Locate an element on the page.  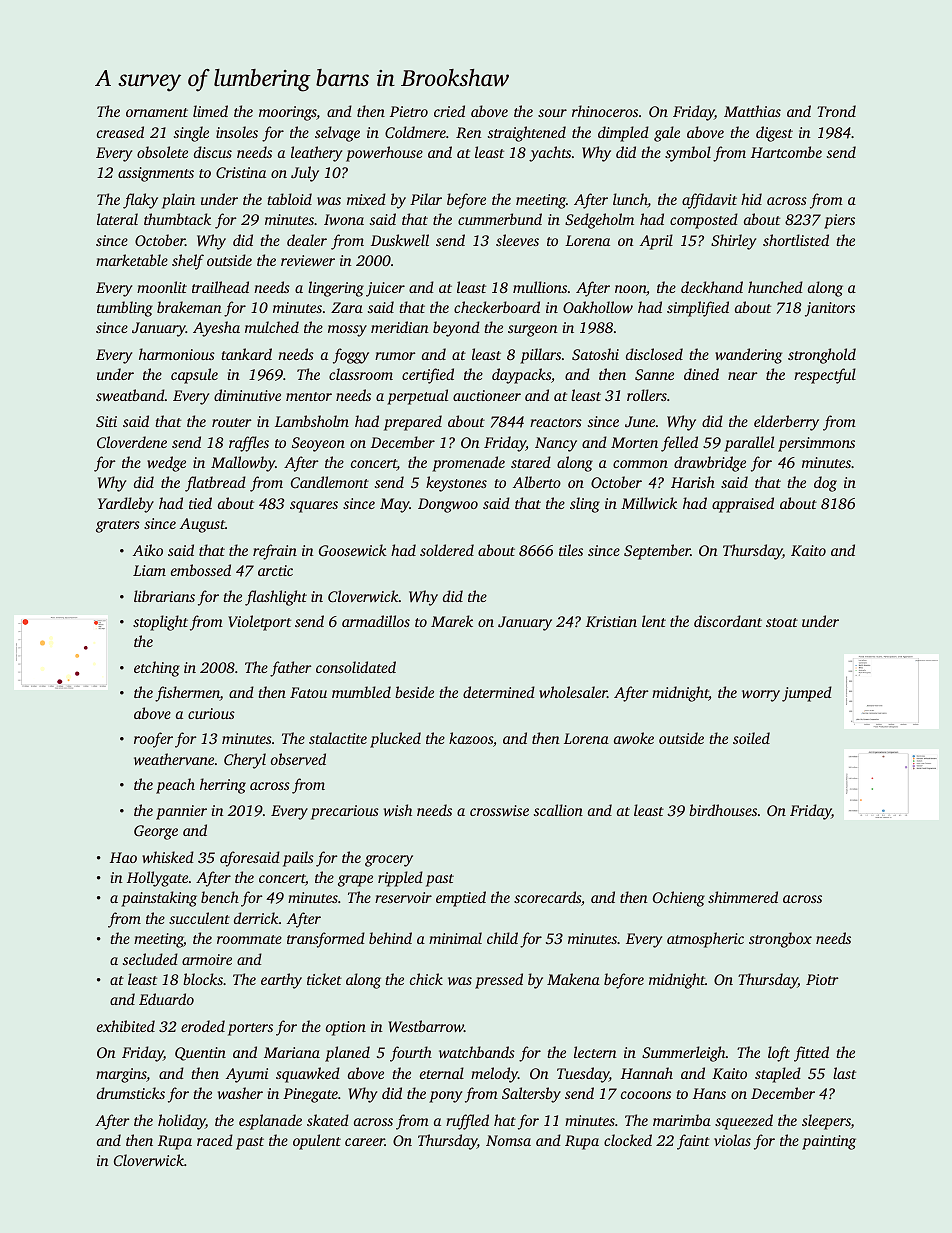
mullions is located at coordinates (540, 287).
